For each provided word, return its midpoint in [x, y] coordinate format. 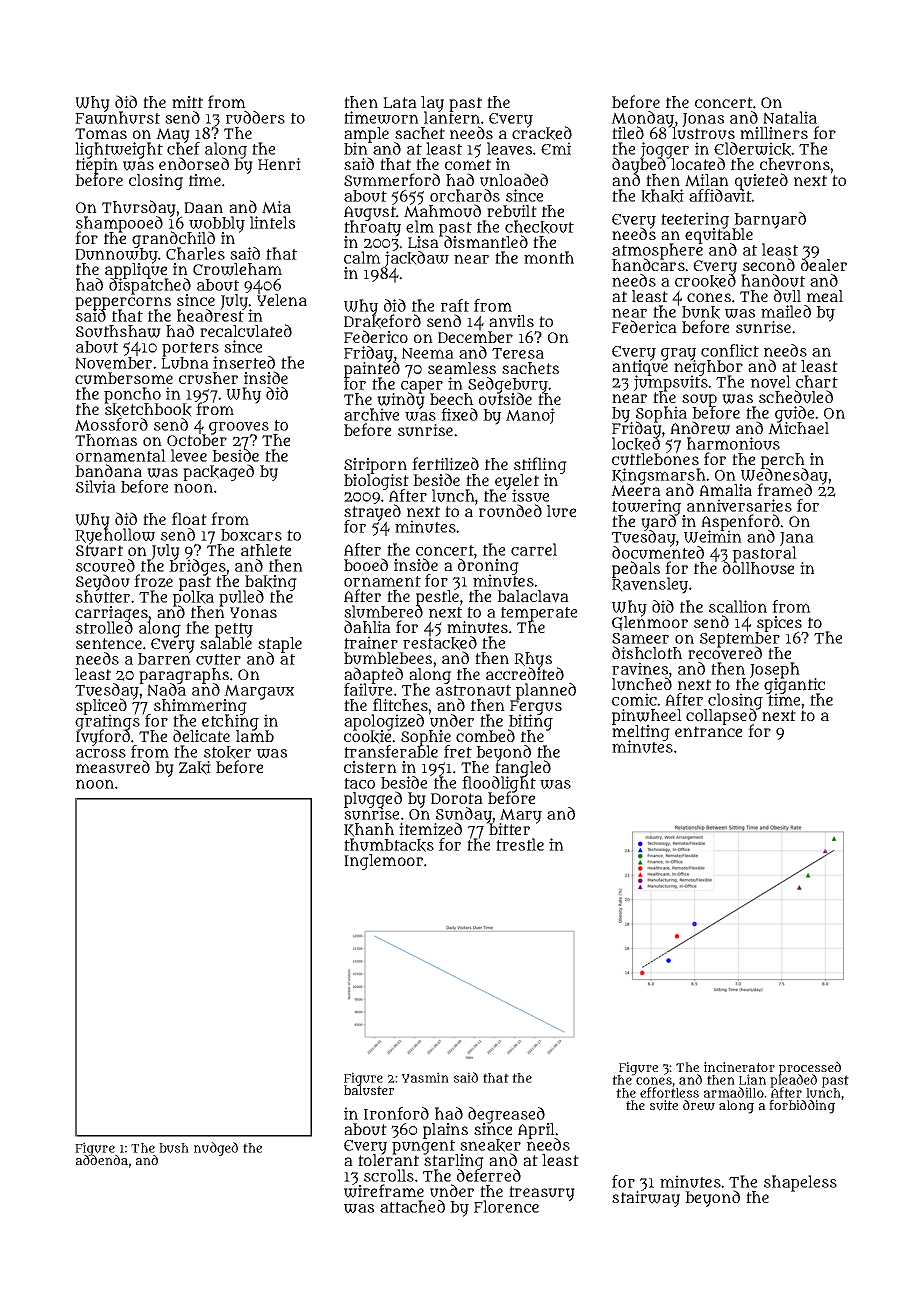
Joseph [775, 670]
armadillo [734, 1092]
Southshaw [118, 331]
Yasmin [425, 1077]
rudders [255, 117]
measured [113, 767]
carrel [534, 549]
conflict [730, 350]
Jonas [703, 120]
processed [810, 1068]
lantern [452, 118]
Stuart [99, 551]
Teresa [518, 353]
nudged [216, 1149]
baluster [369, 1091]
